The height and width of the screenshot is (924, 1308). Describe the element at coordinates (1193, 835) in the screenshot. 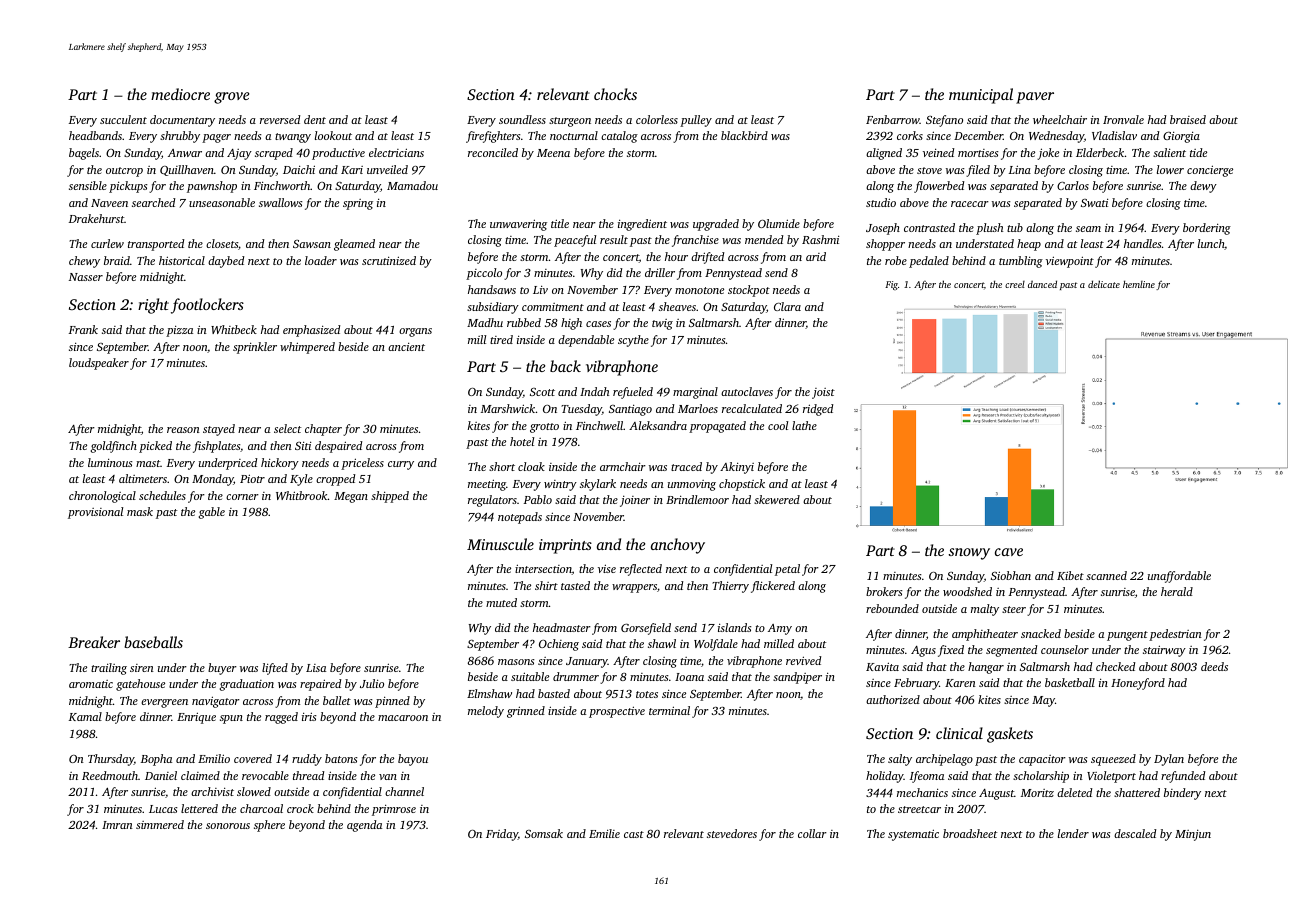

I see `Minjun` at that location.
